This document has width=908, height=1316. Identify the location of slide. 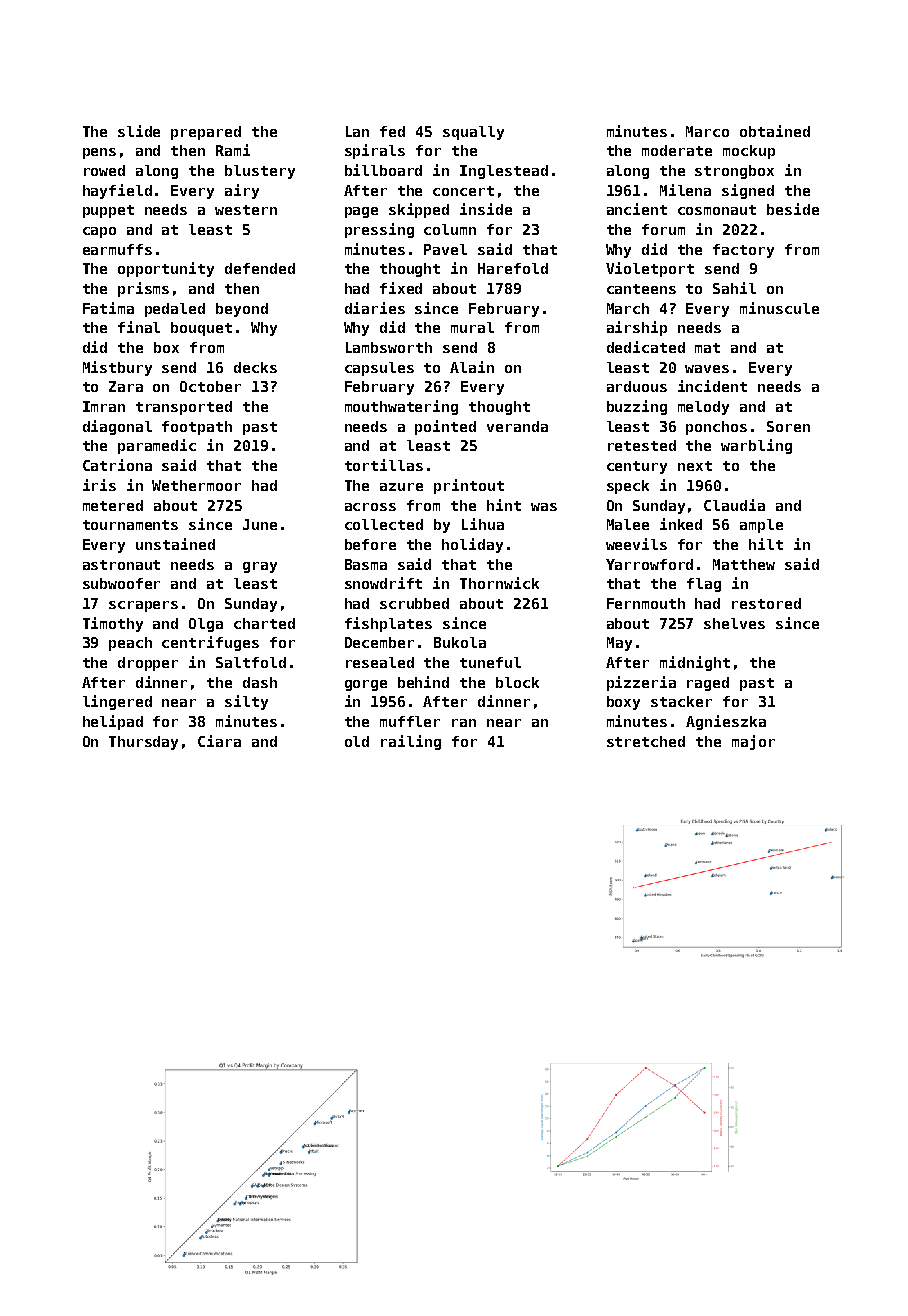
(139, 131).
